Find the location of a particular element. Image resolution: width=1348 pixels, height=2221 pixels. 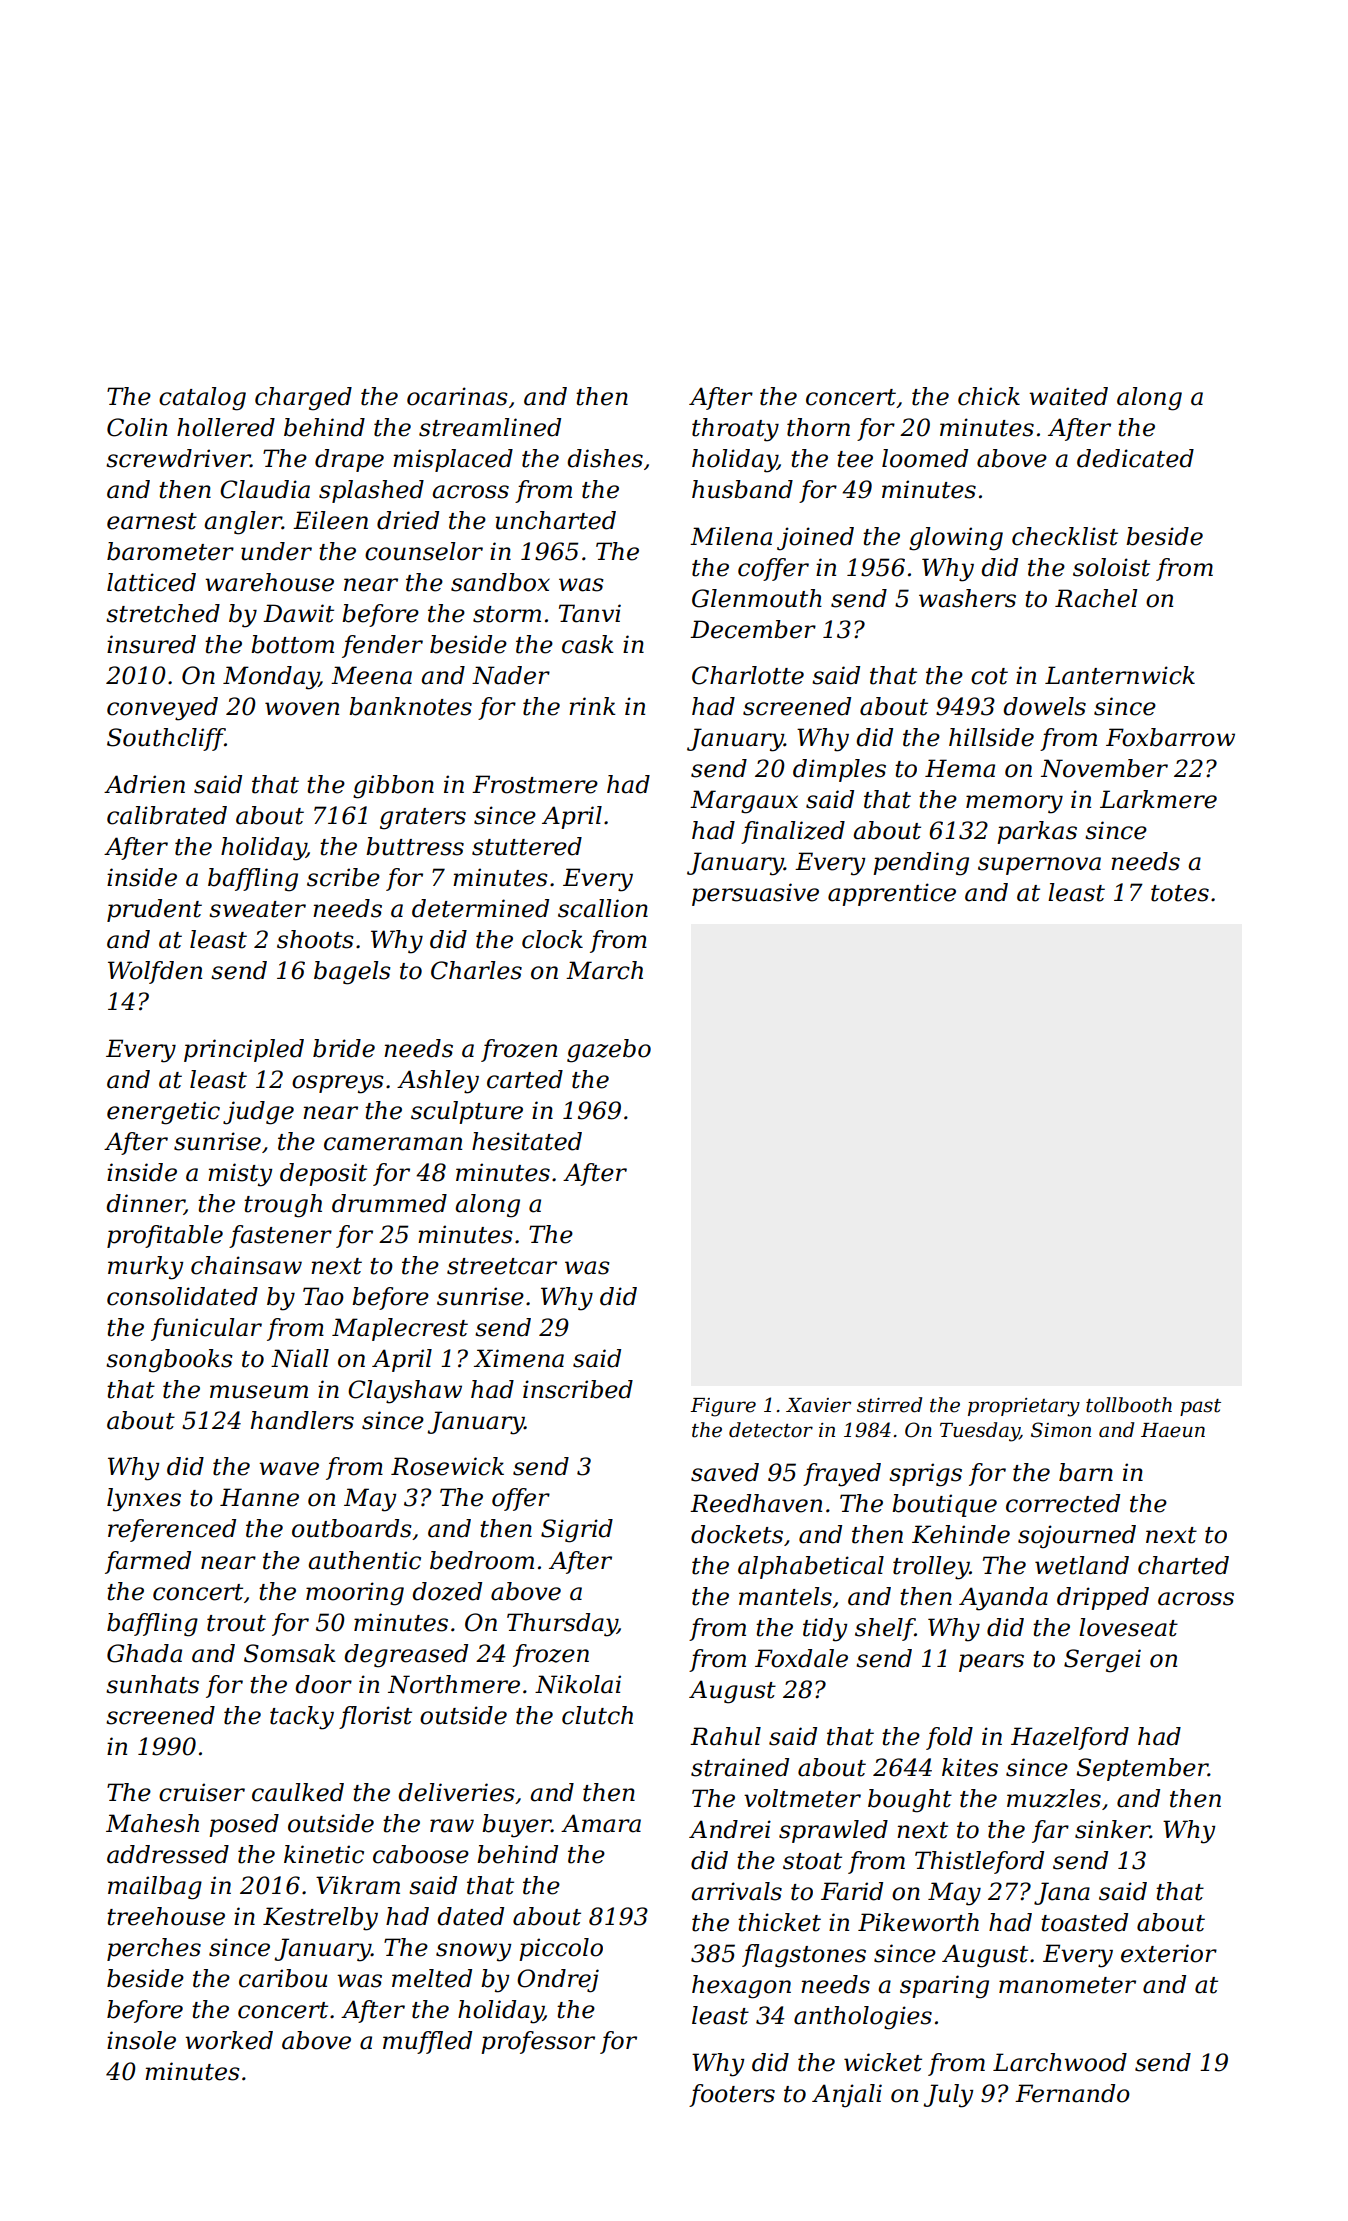

totes is located at coordinates (1180, 893).
